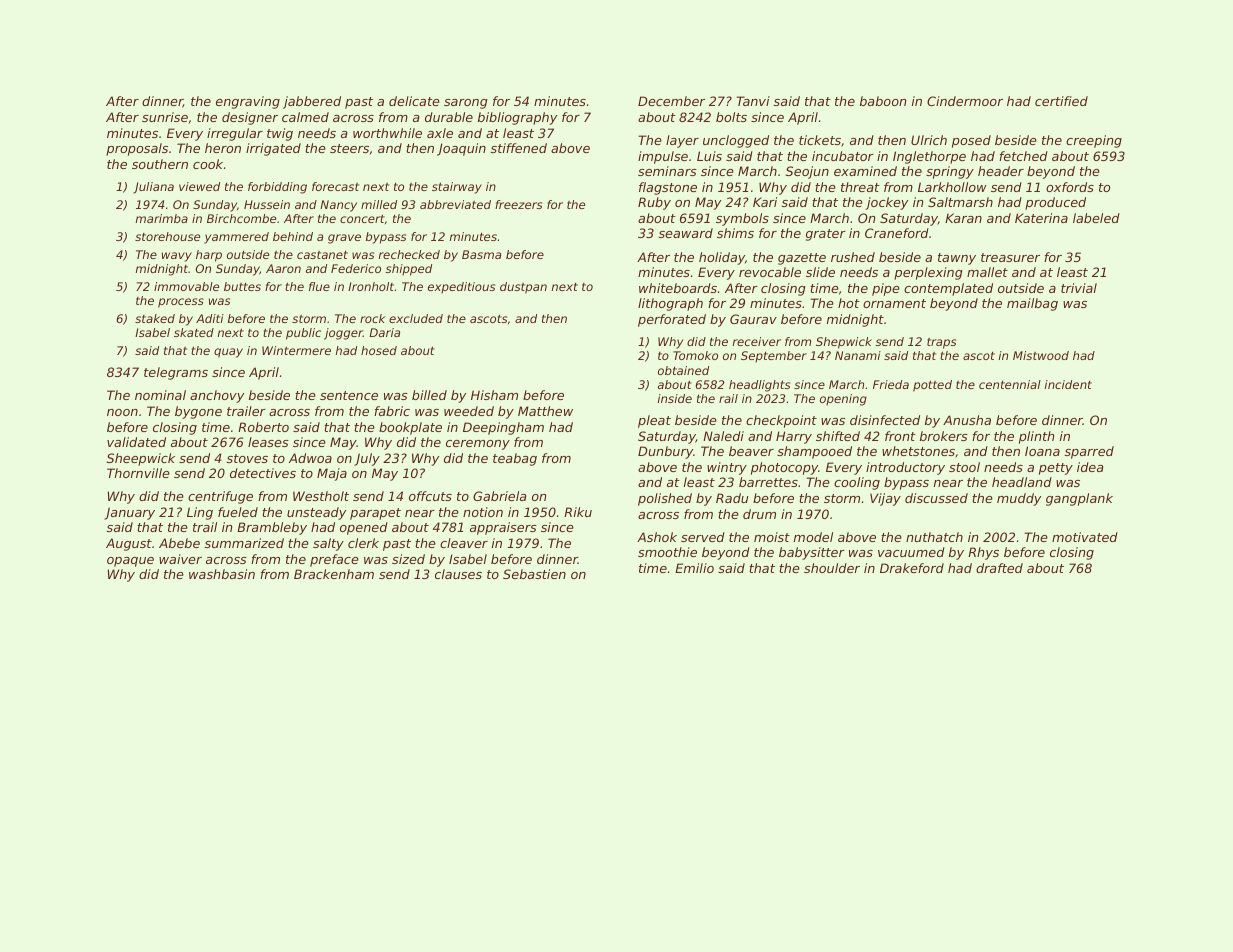 The width and height of the page is (1233, 952). Describe the element at coordinates (820, 272) in the page. I see `slide` at that location.
